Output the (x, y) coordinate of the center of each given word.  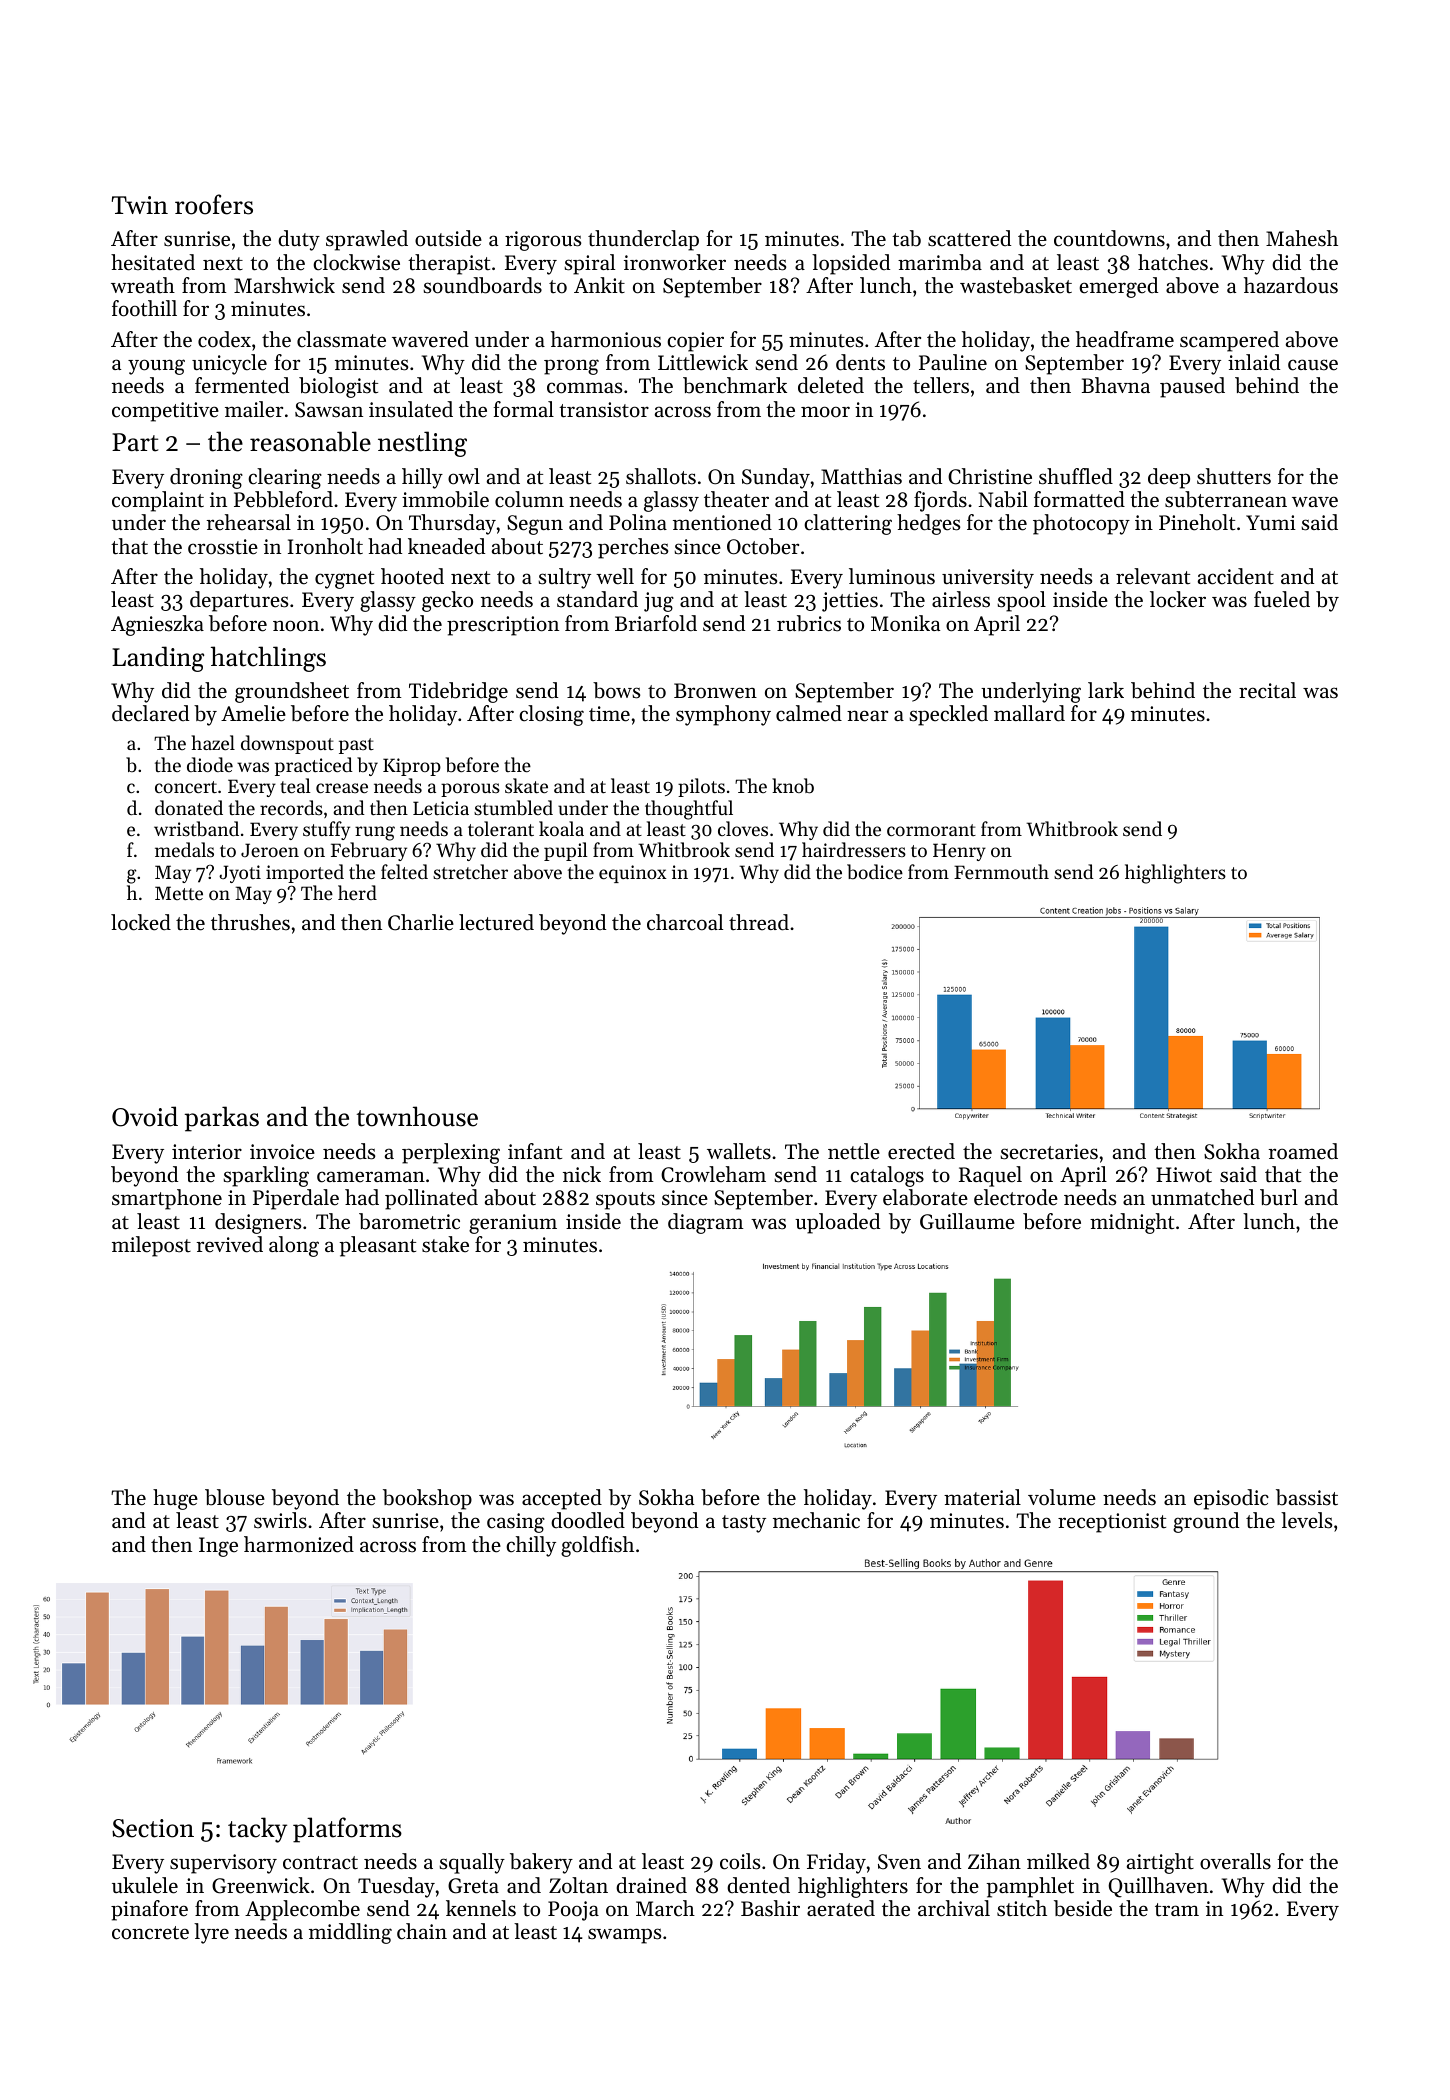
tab (906, 238)
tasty (744, 1524)
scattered (969, 238)
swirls (280, 1520)
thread (759, 922)
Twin (140, 205)
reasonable (310, 441)
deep (1169, 478)
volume (1062, 1497)
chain (422, 1931)
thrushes (250, 922)
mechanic (816, 1520)
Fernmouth (1001, 871)
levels (1306, 1520)
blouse (235, 1497)
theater (736, 499)
